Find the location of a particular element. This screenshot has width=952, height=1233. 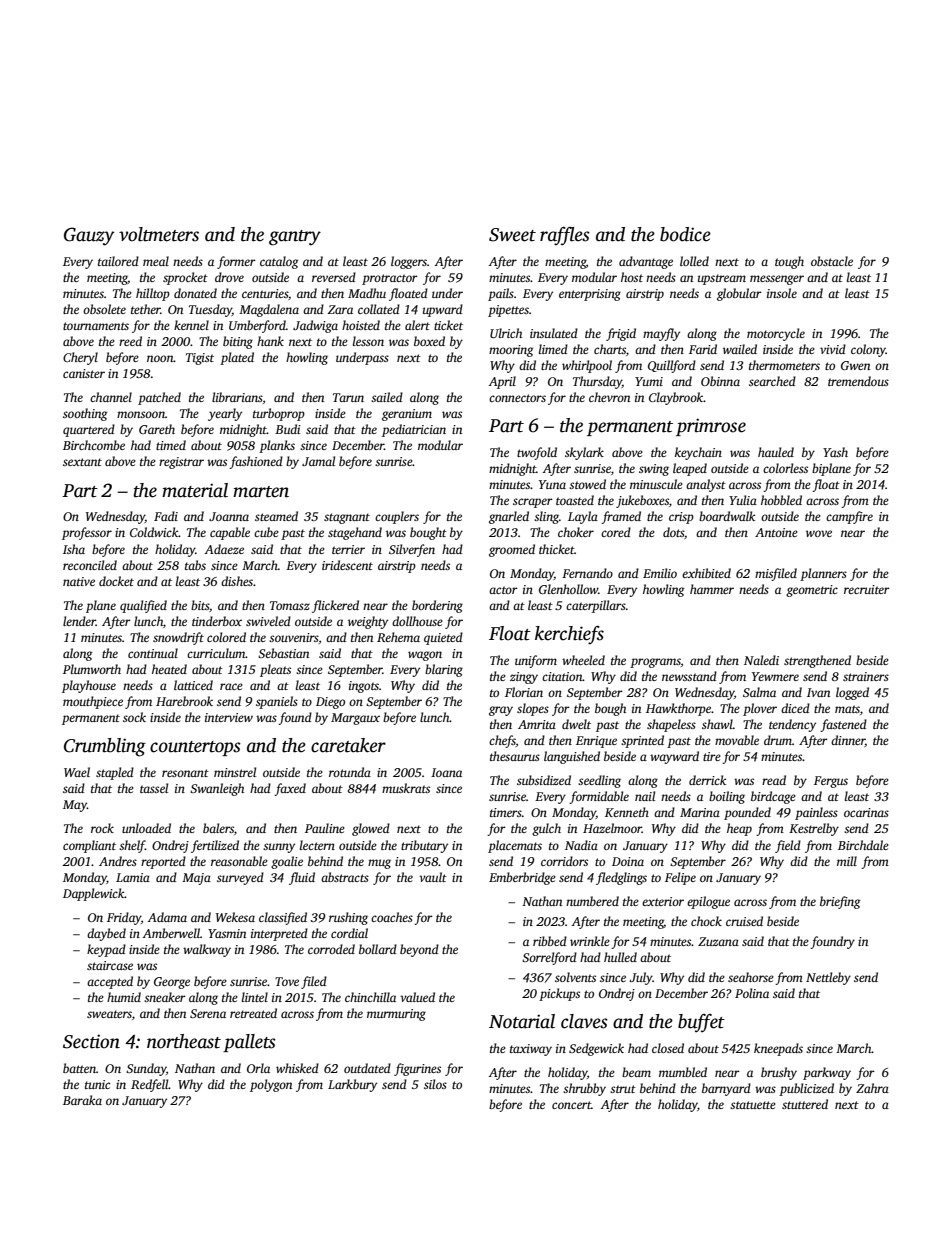

Jamal is located at coordinates (318, 461).
